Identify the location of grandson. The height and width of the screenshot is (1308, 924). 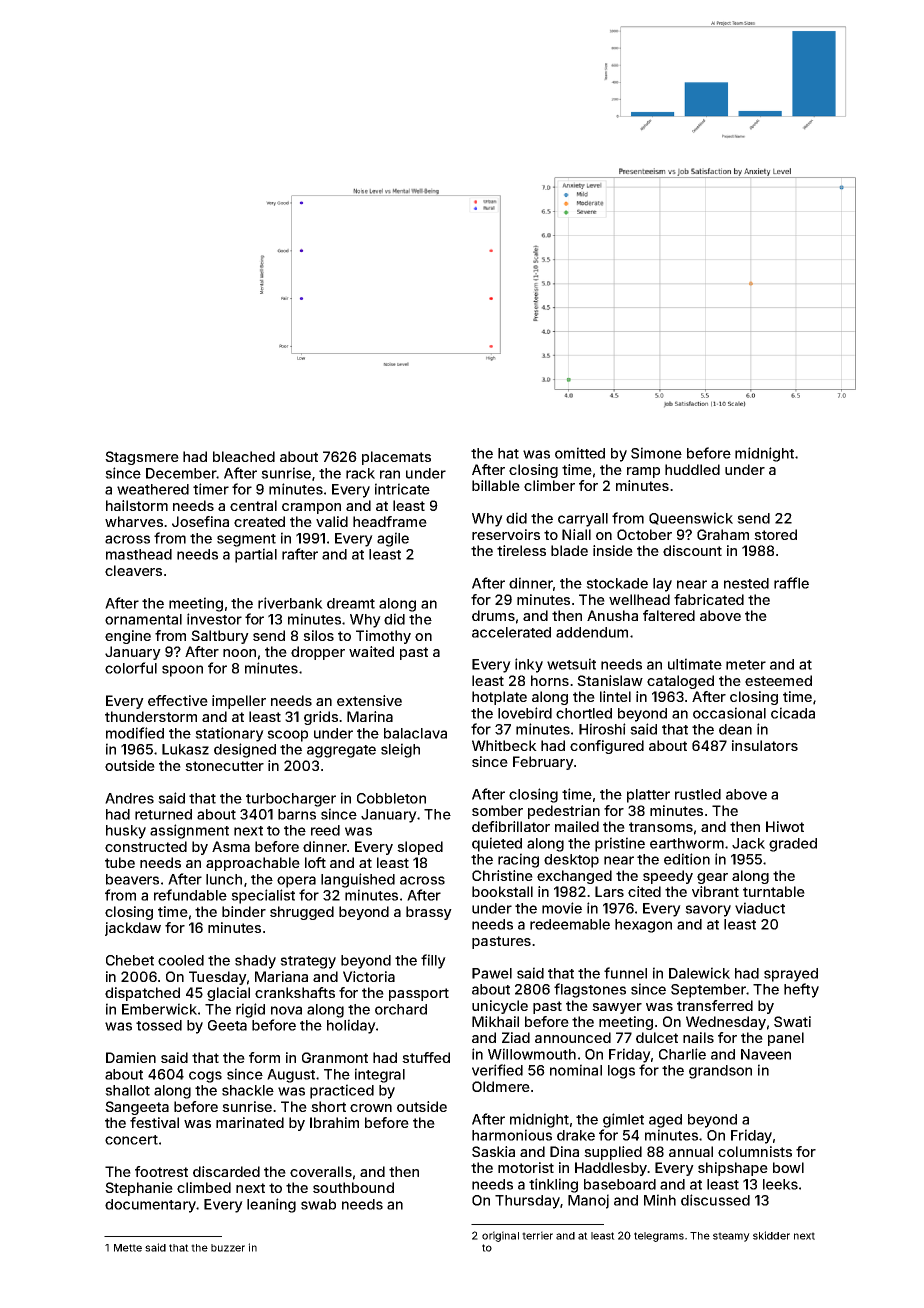
(720, 1072).
